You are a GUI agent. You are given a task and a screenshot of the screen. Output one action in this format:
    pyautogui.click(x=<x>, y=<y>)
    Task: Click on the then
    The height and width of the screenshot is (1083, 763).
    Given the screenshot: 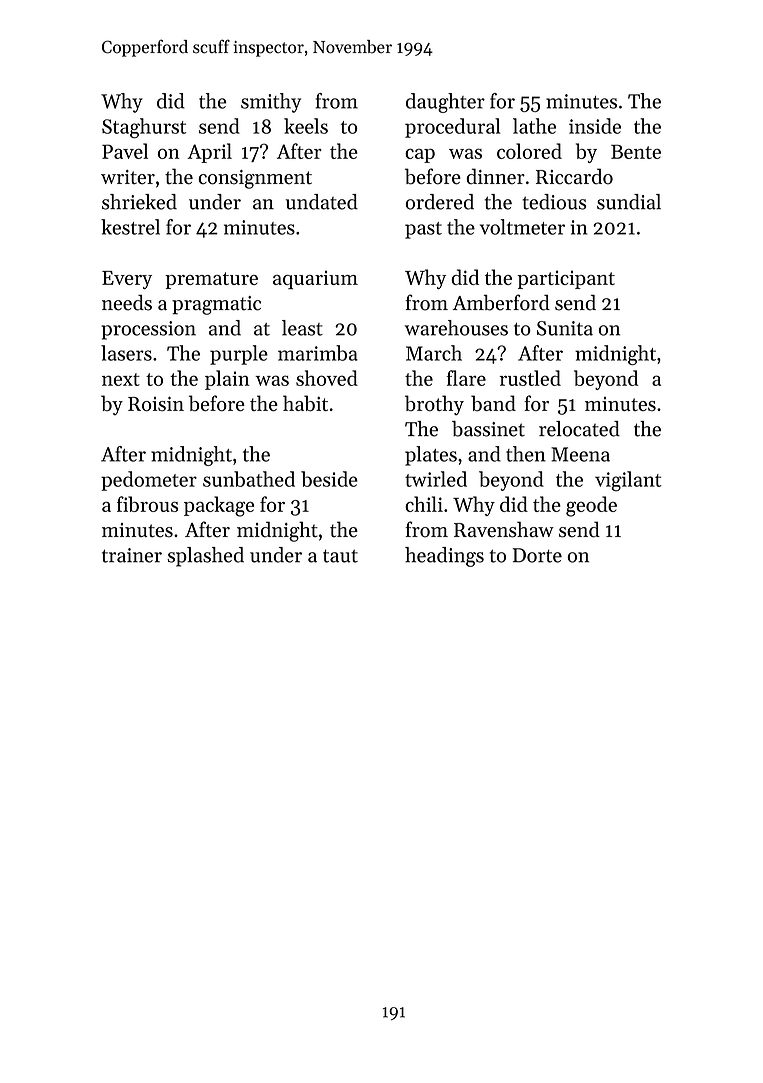 What is the action you would take?
    pyautogui.click(x=526, y=454)
